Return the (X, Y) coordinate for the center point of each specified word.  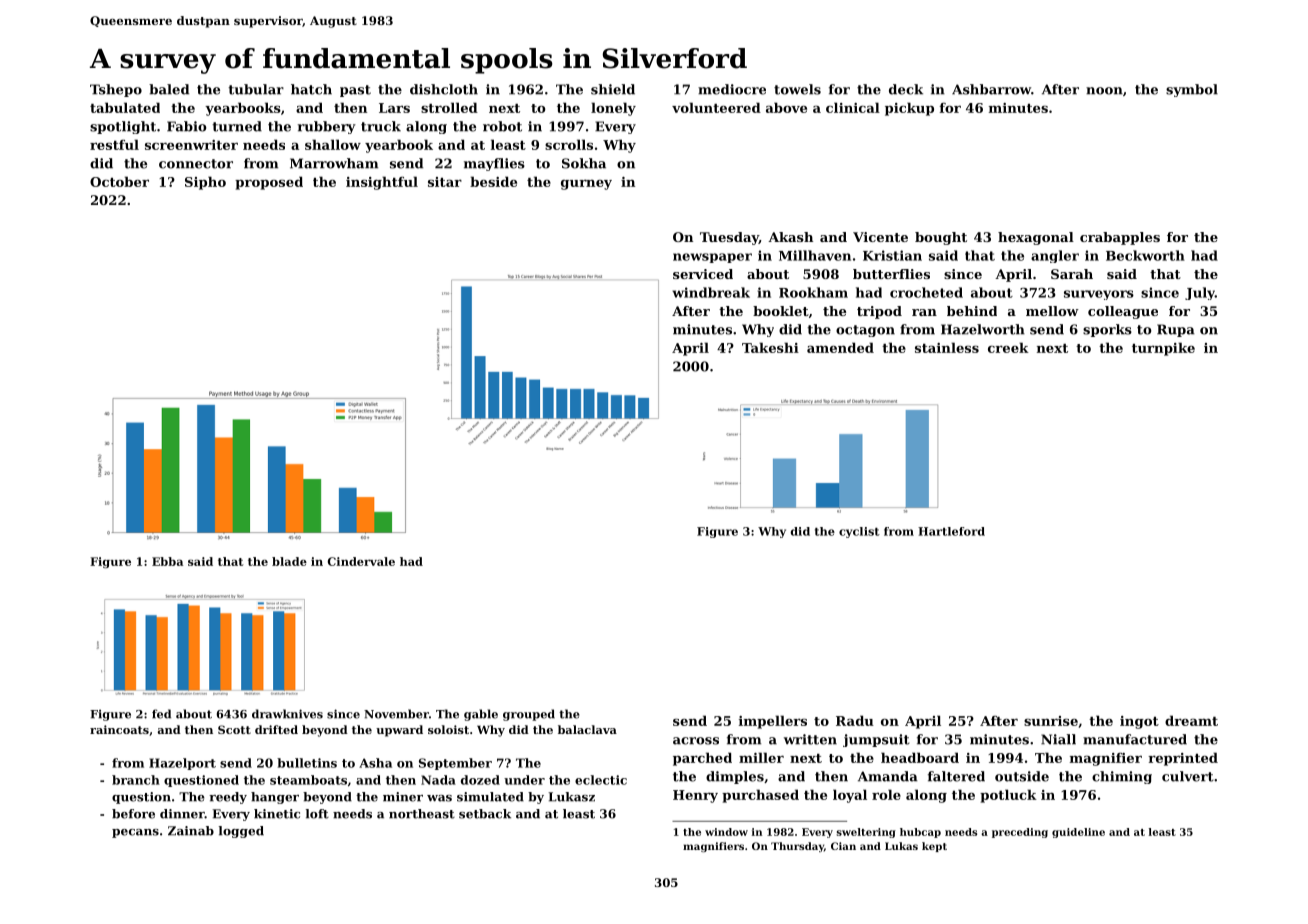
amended (840, 347)
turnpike (1163, 349)
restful (114, 144)
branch (136, 780)
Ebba (167, 561)
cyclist (859, 532)
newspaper (712, 258)
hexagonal (1036, 238)
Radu (855, 720)
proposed (269, 183)
